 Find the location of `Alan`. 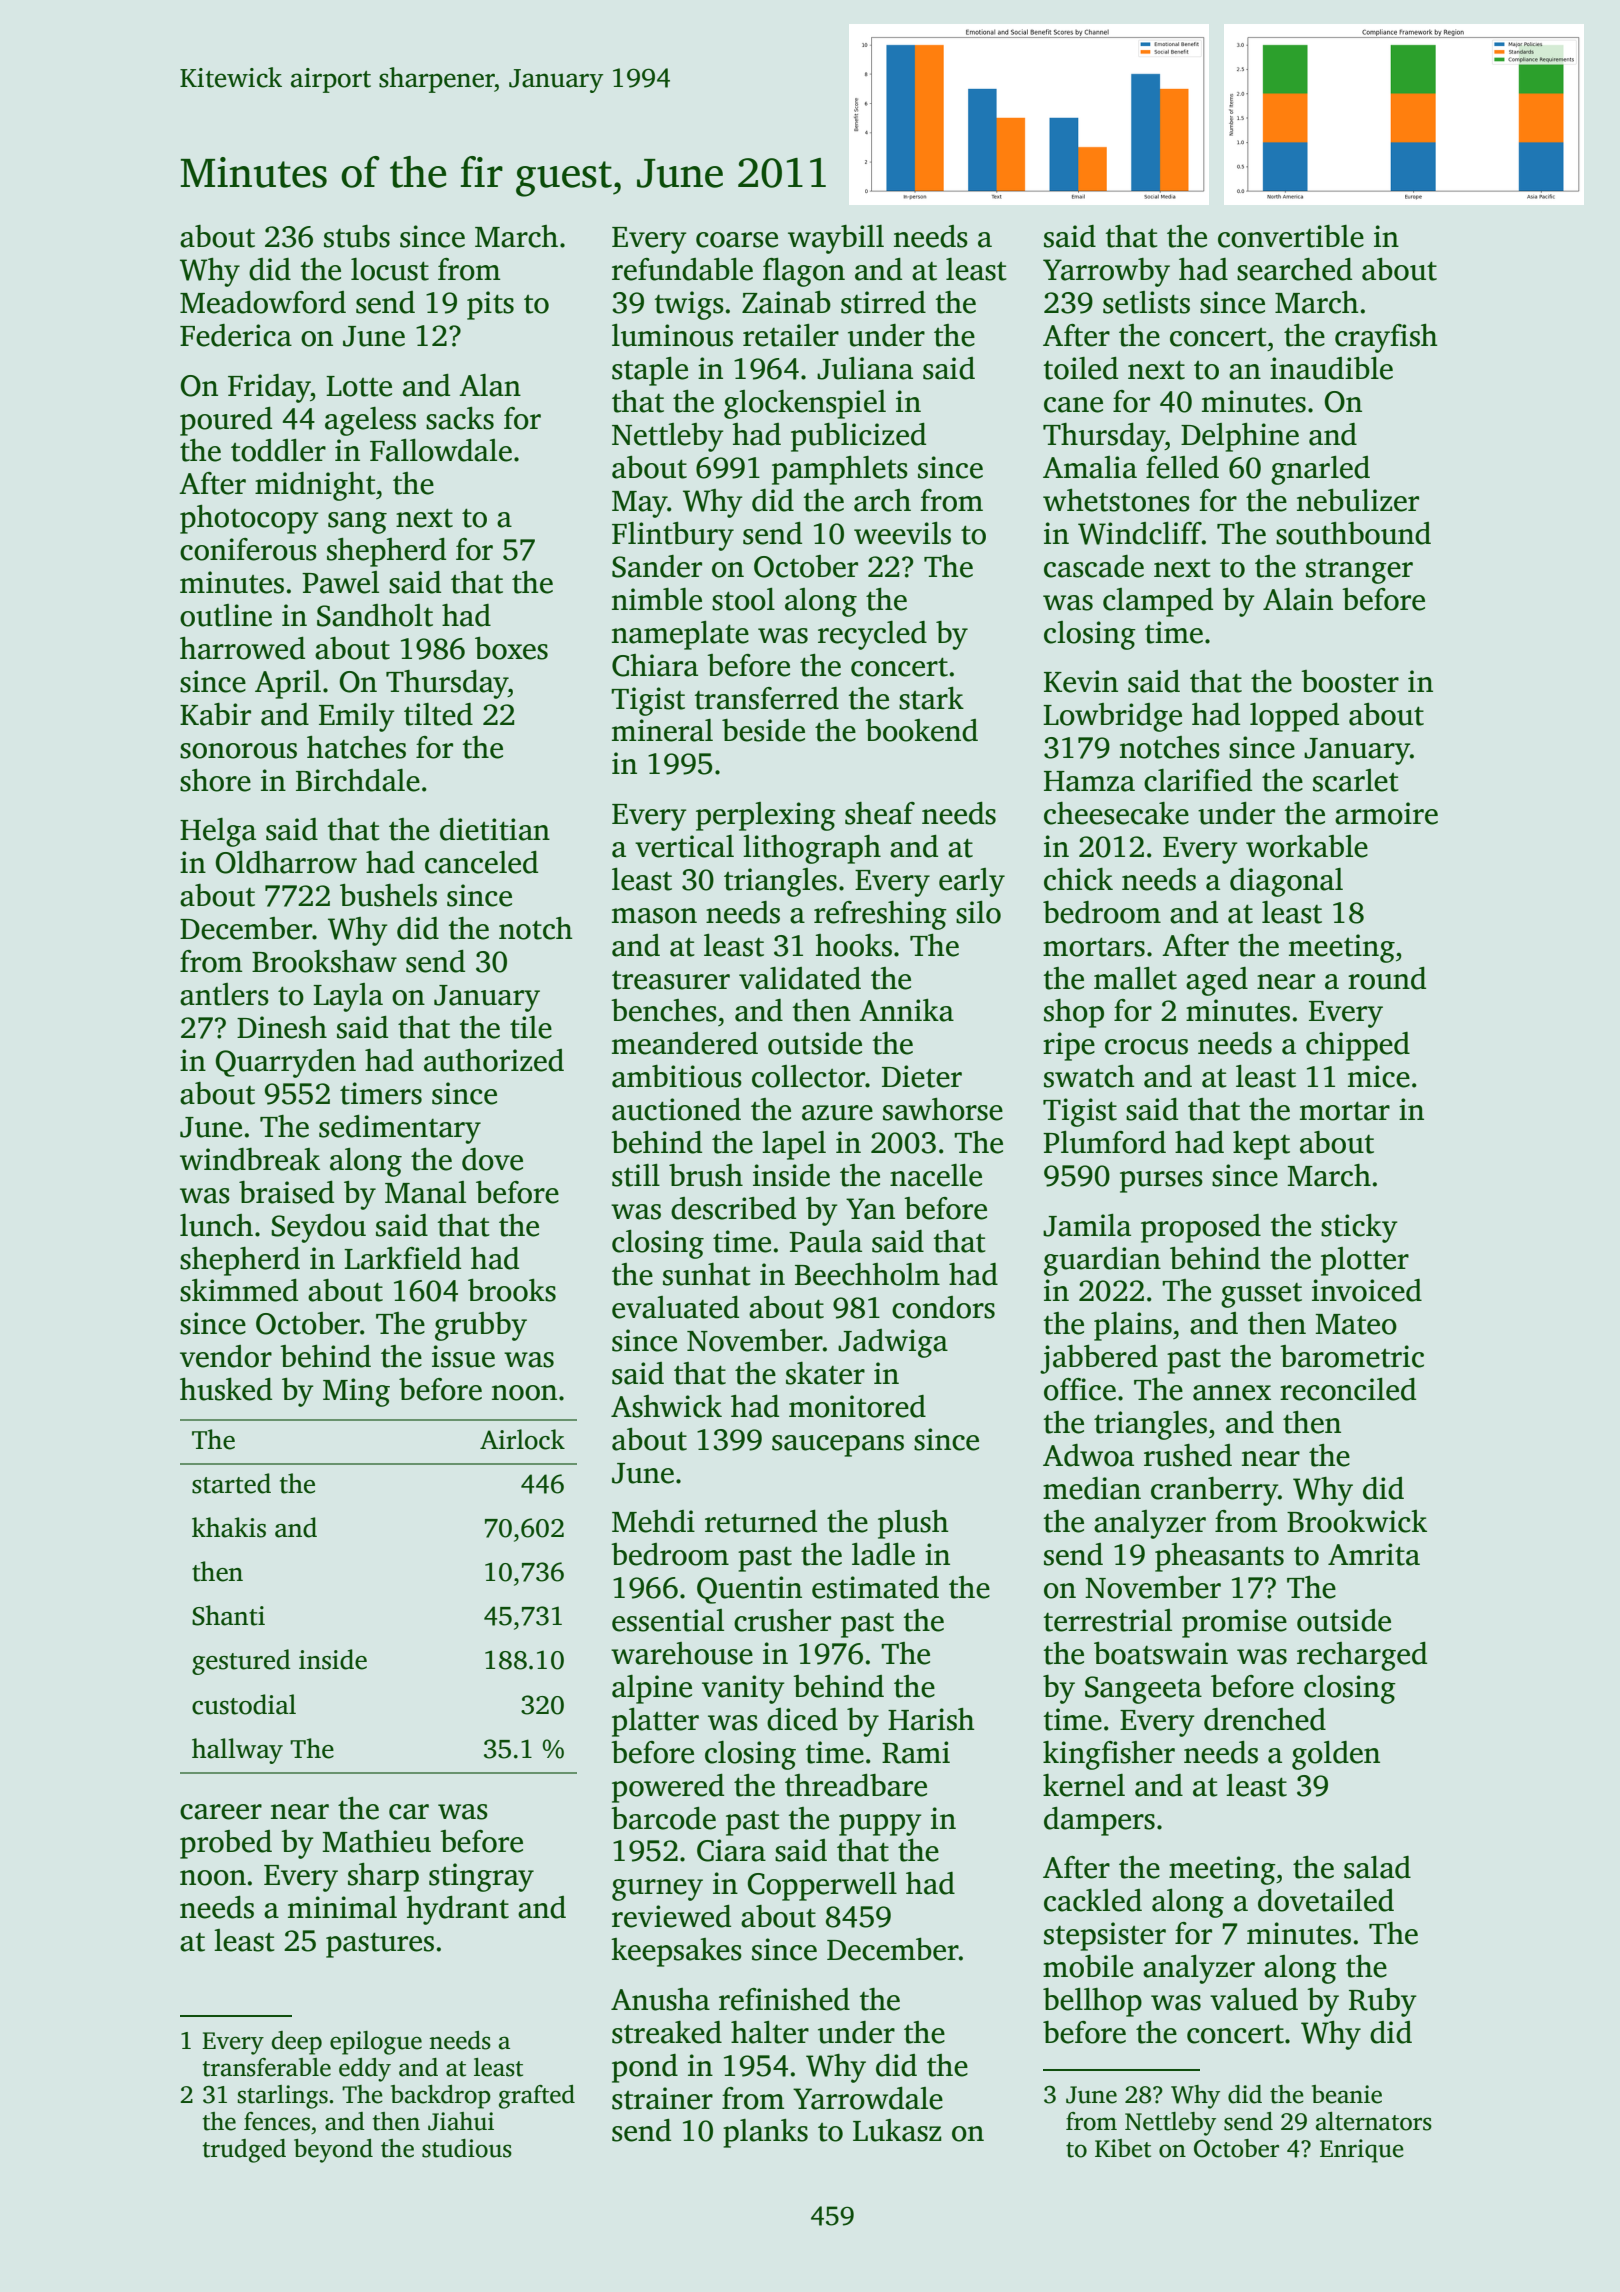

Alan is located at coordinates (490, 385).
